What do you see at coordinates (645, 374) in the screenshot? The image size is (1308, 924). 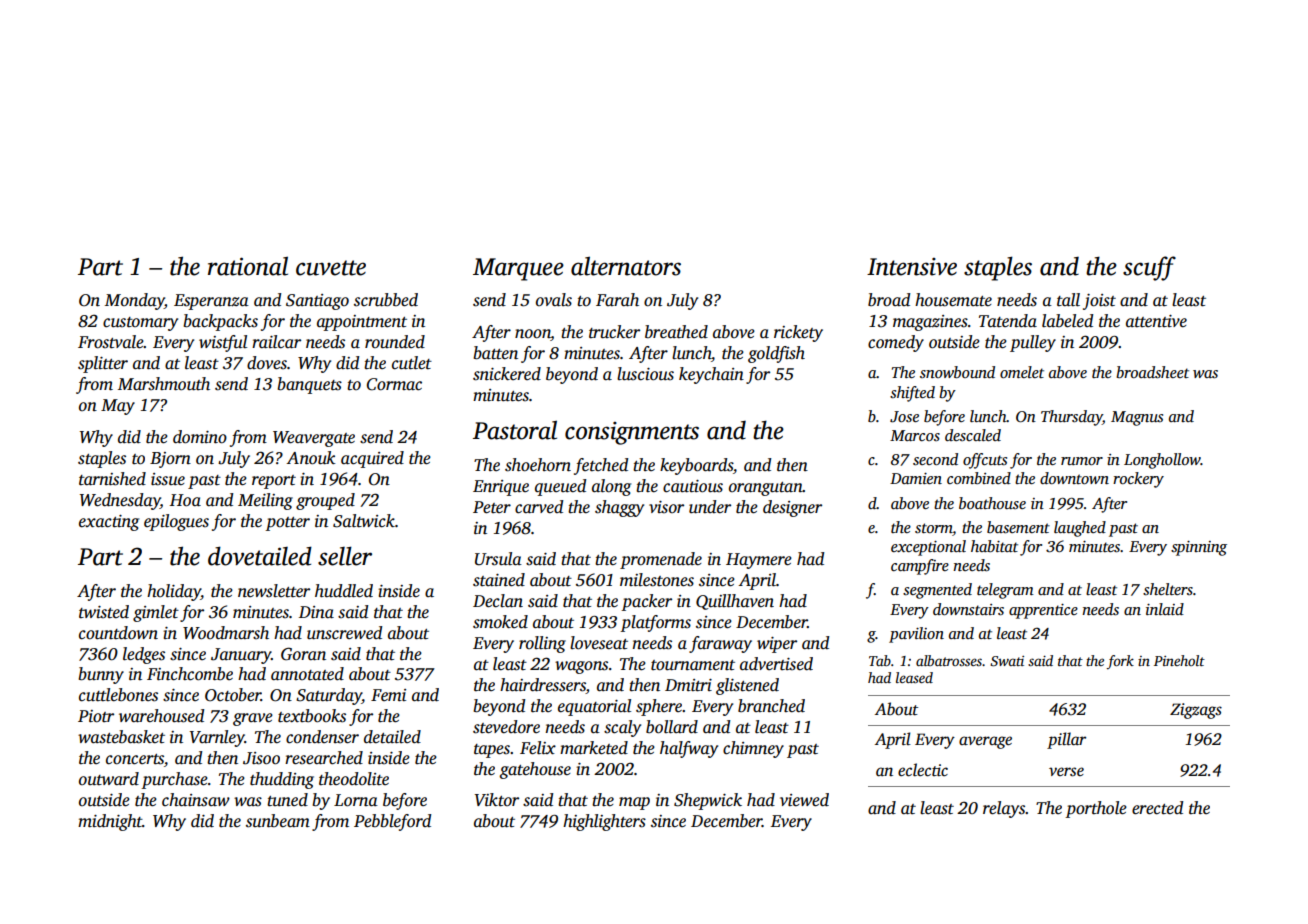 I see `luscious` at bounding box center [645, 374].
